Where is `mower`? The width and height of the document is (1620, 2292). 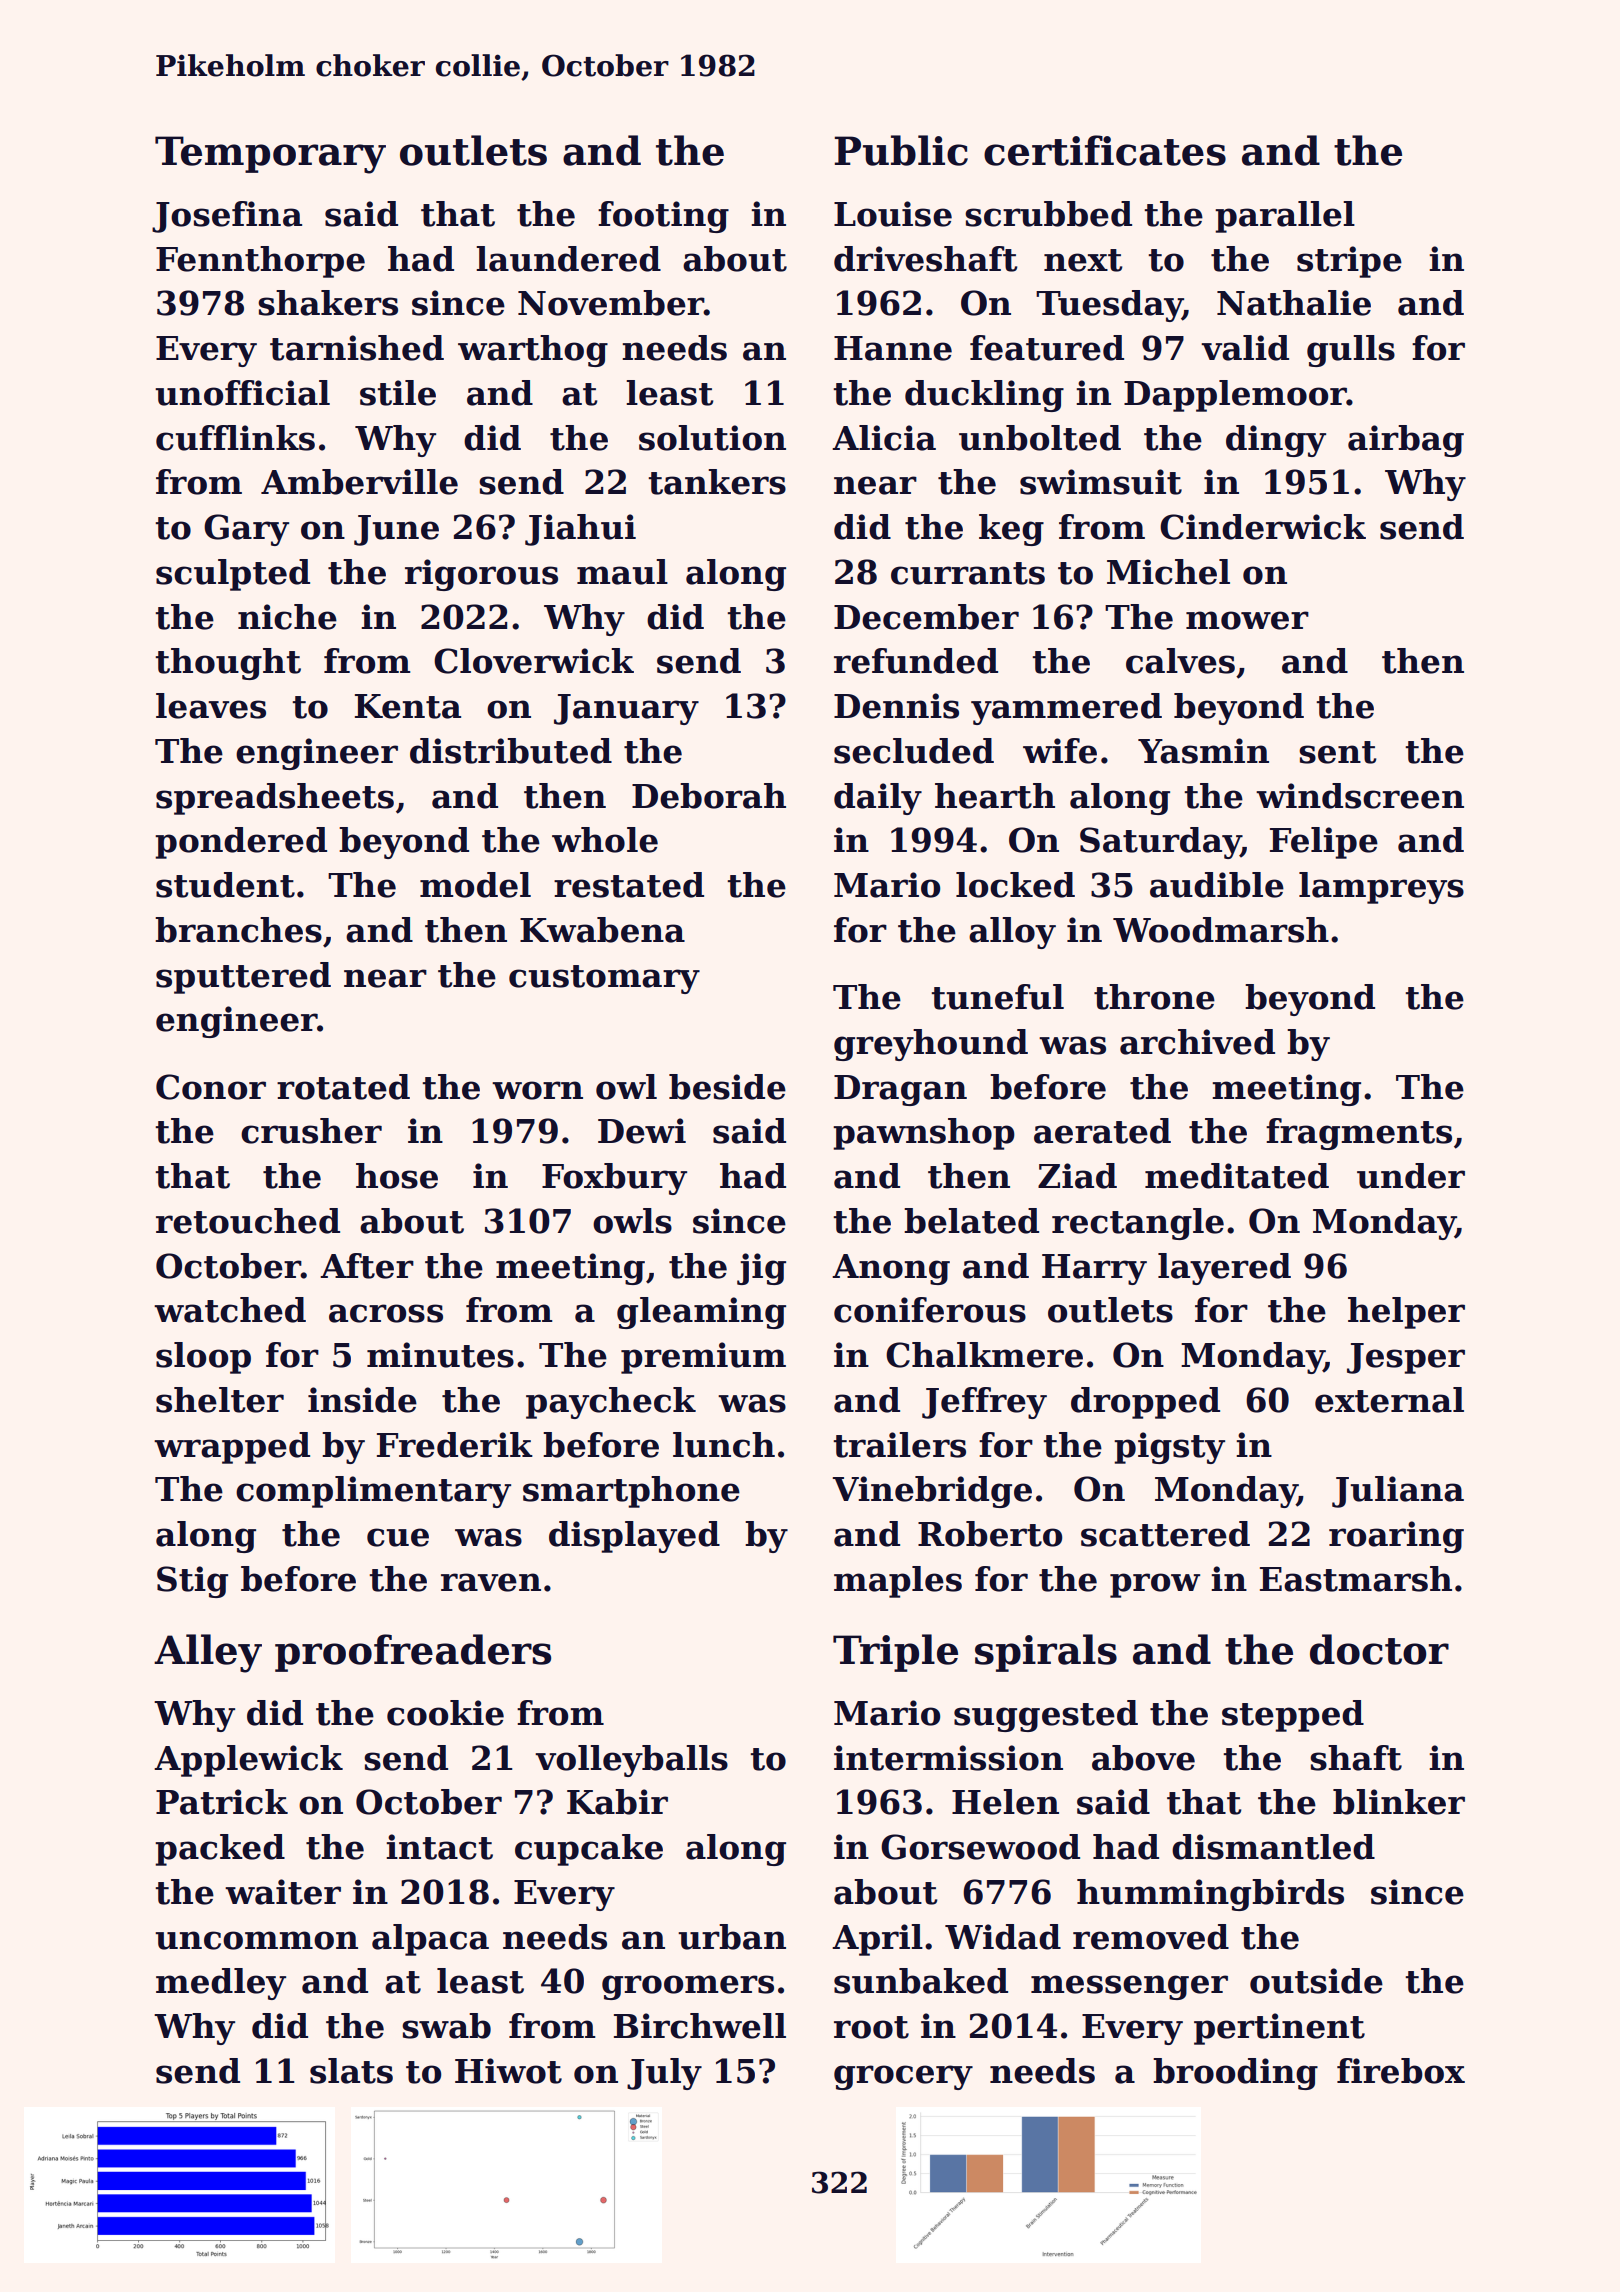
mower is located at coordinates (1247, 620).
